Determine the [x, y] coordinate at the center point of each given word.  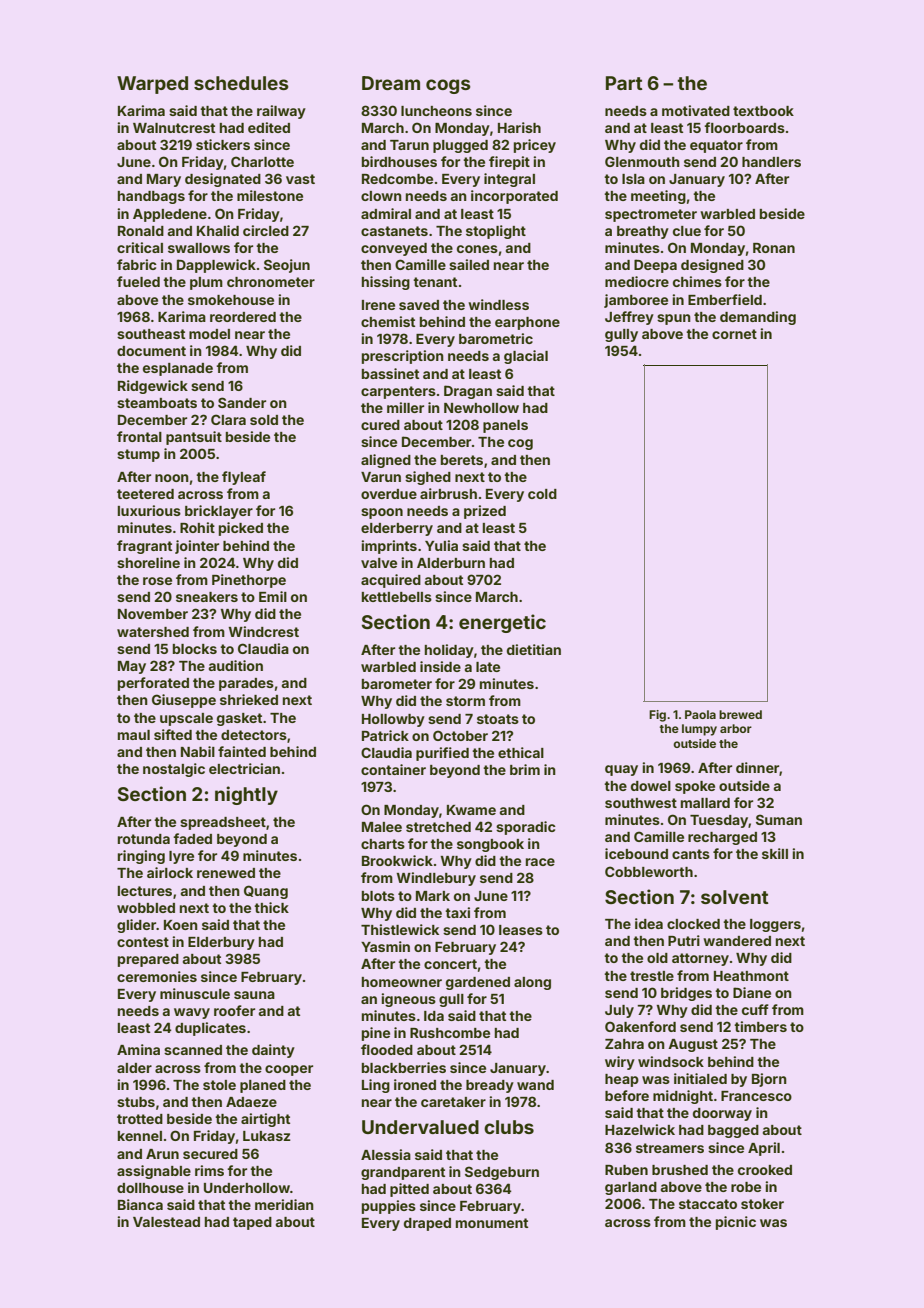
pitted [409, 1190]
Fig [657, 716]
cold [542, 494]
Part [624, 83]
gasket [239, 719]
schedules [241, 83]
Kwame [471, 810]
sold [264, 420]
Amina [138, 1049]
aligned [386, 461]
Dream [391, 83]
